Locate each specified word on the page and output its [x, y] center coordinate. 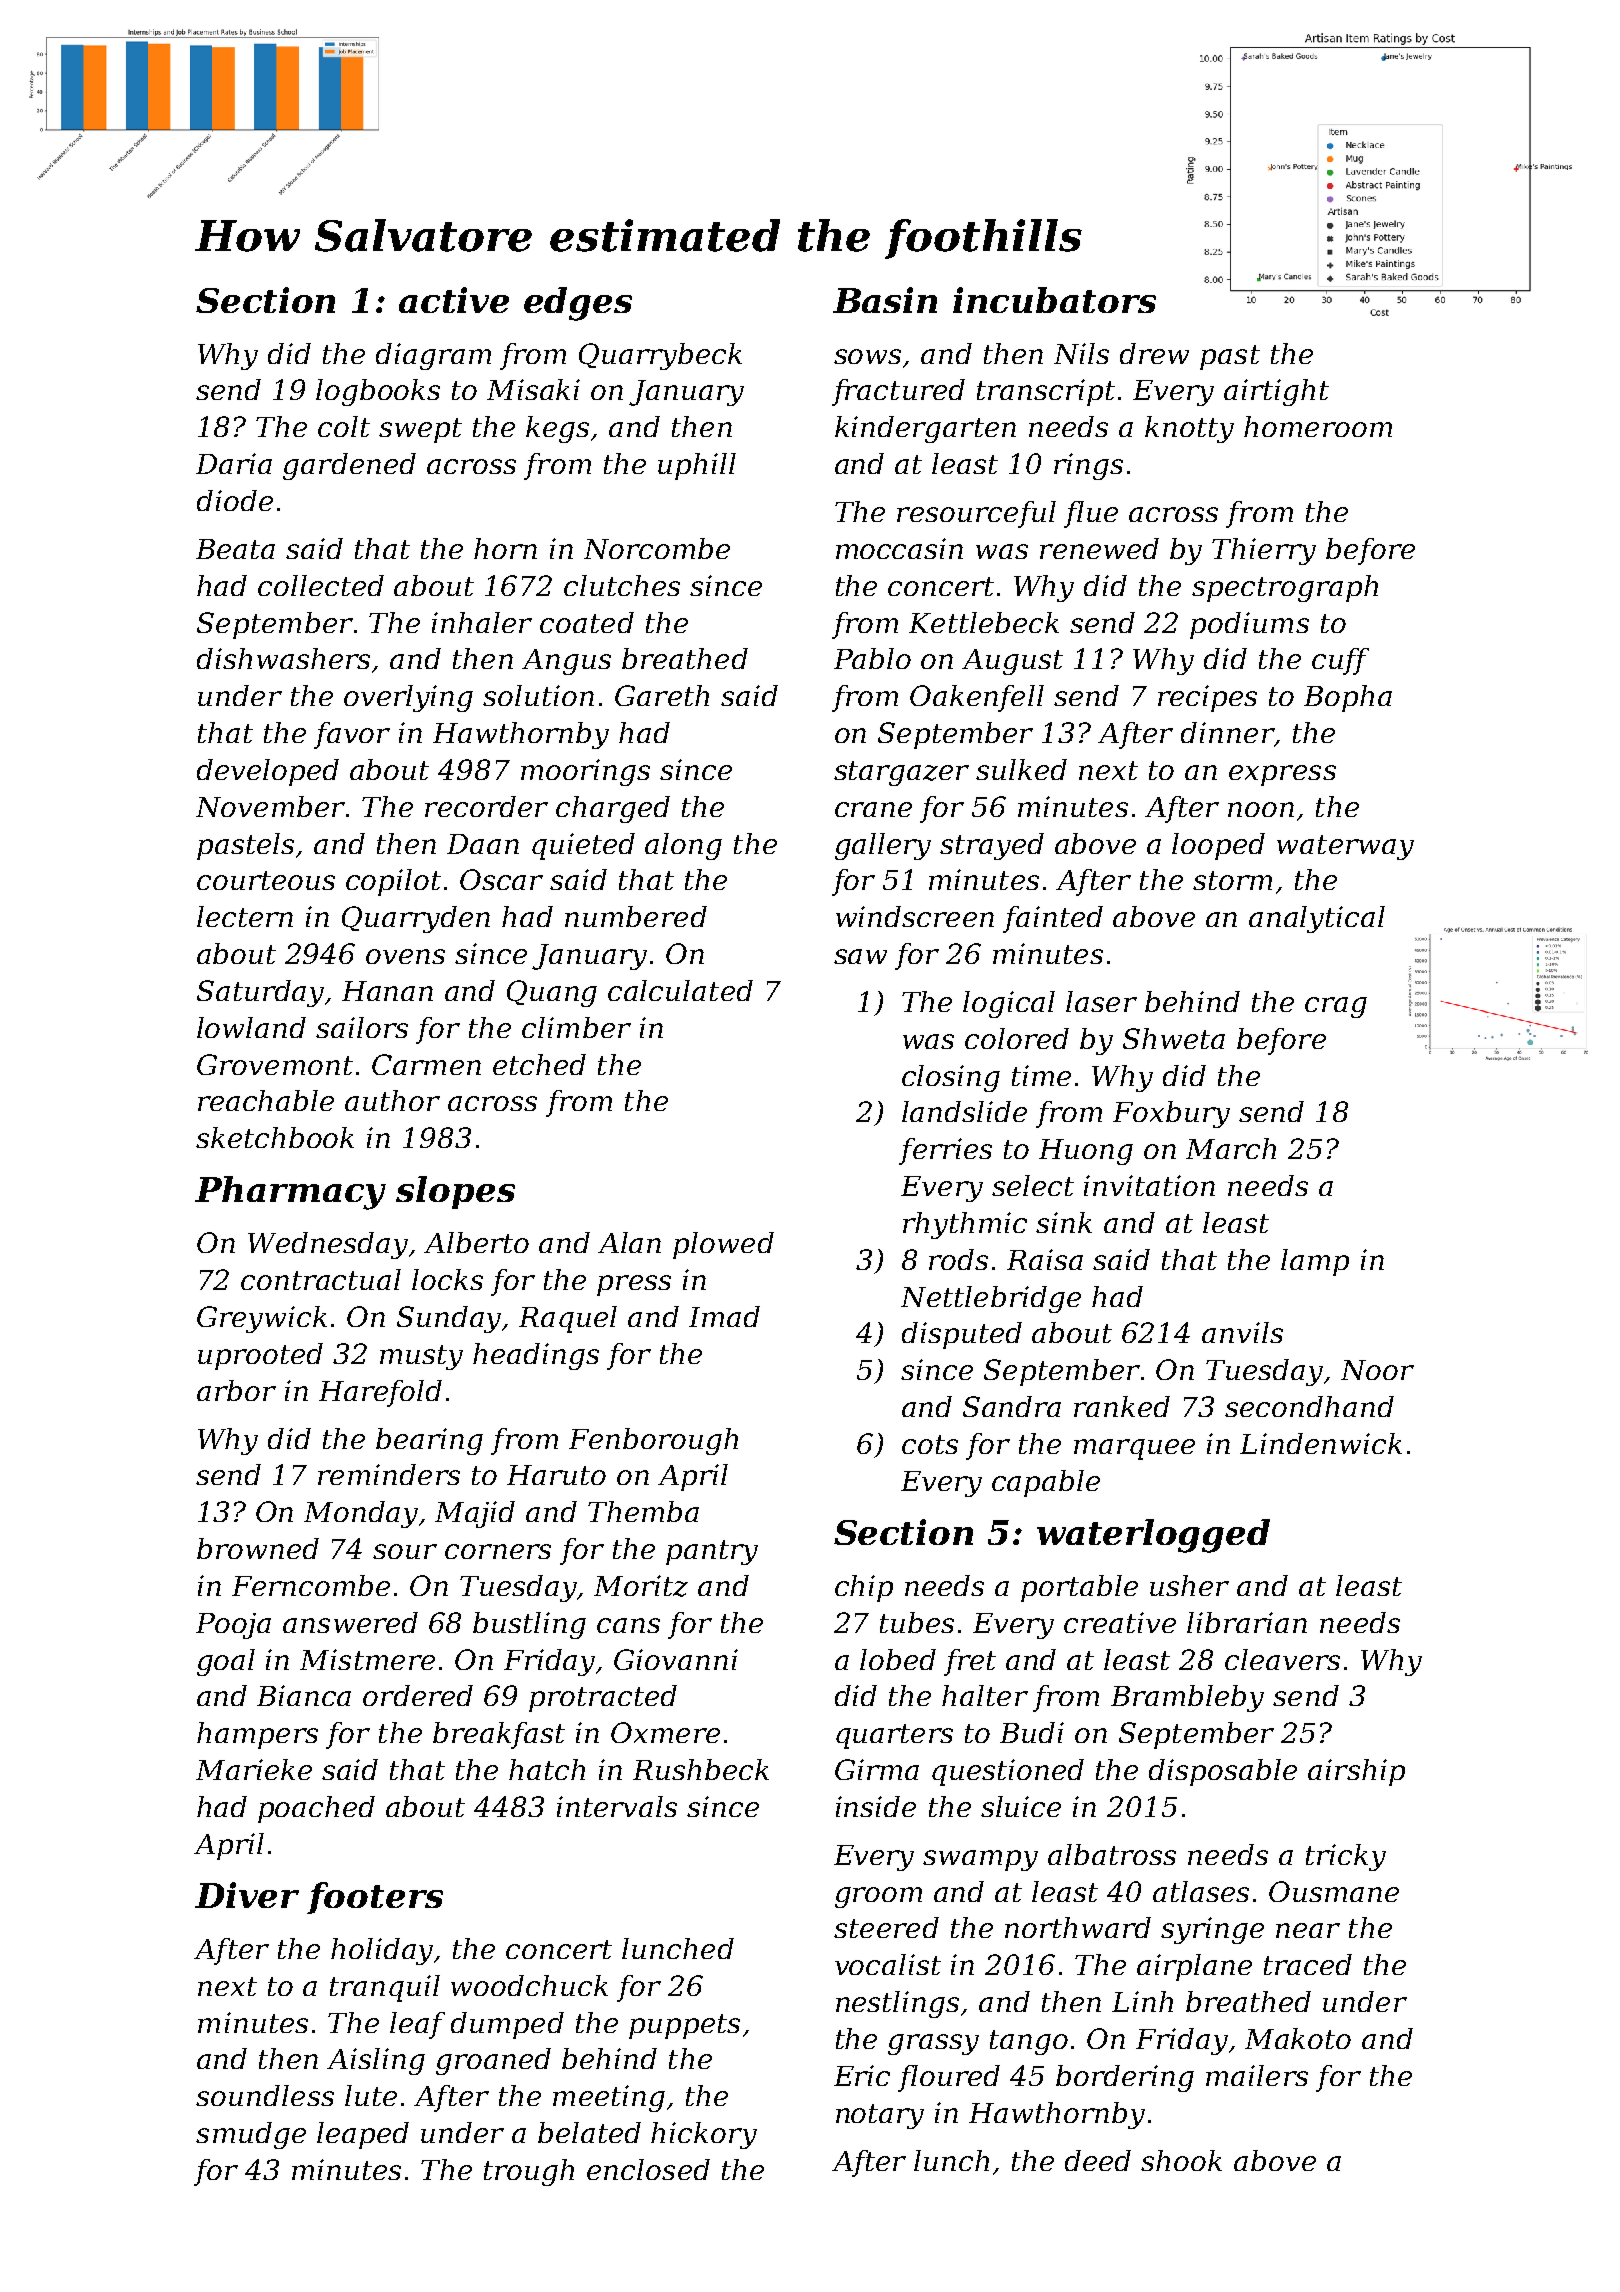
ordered [418, 1695]
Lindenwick [1321, 1443]
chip [864, 1588]
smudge [251, 2135]
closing [951, 1078]
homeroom [1318, 426]
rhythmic [965, 1225]
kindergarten [925, 429]
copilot [393, 882]
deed [1098, 2160]
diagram [433, 356]
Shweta [1174, 1038]
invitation [1149, 1185]
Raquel [568, 1319]
